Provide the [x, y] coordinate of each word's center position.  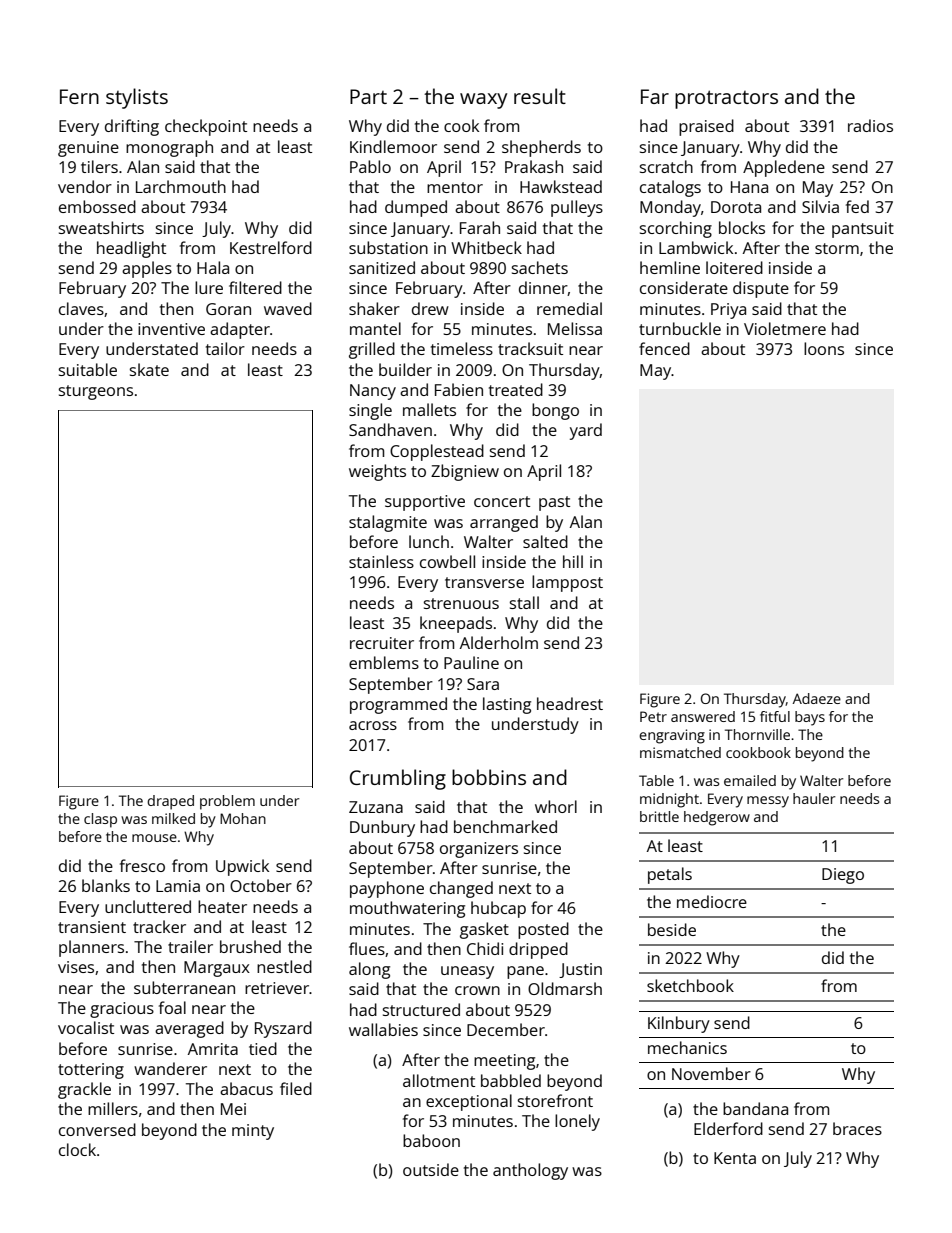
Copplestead [437, 452]
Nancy [373, 392]
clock [77, 1149]
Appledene [784, 168]
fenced [664, 348]
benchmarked [505, 826]
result [540, 96]
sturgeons [96, 392]
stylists [137, 98]
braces [857, 1128]
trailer [190, 946]
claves [81, 308]
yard [586, 431]
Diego [843, 876]
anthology [530, 1171]
